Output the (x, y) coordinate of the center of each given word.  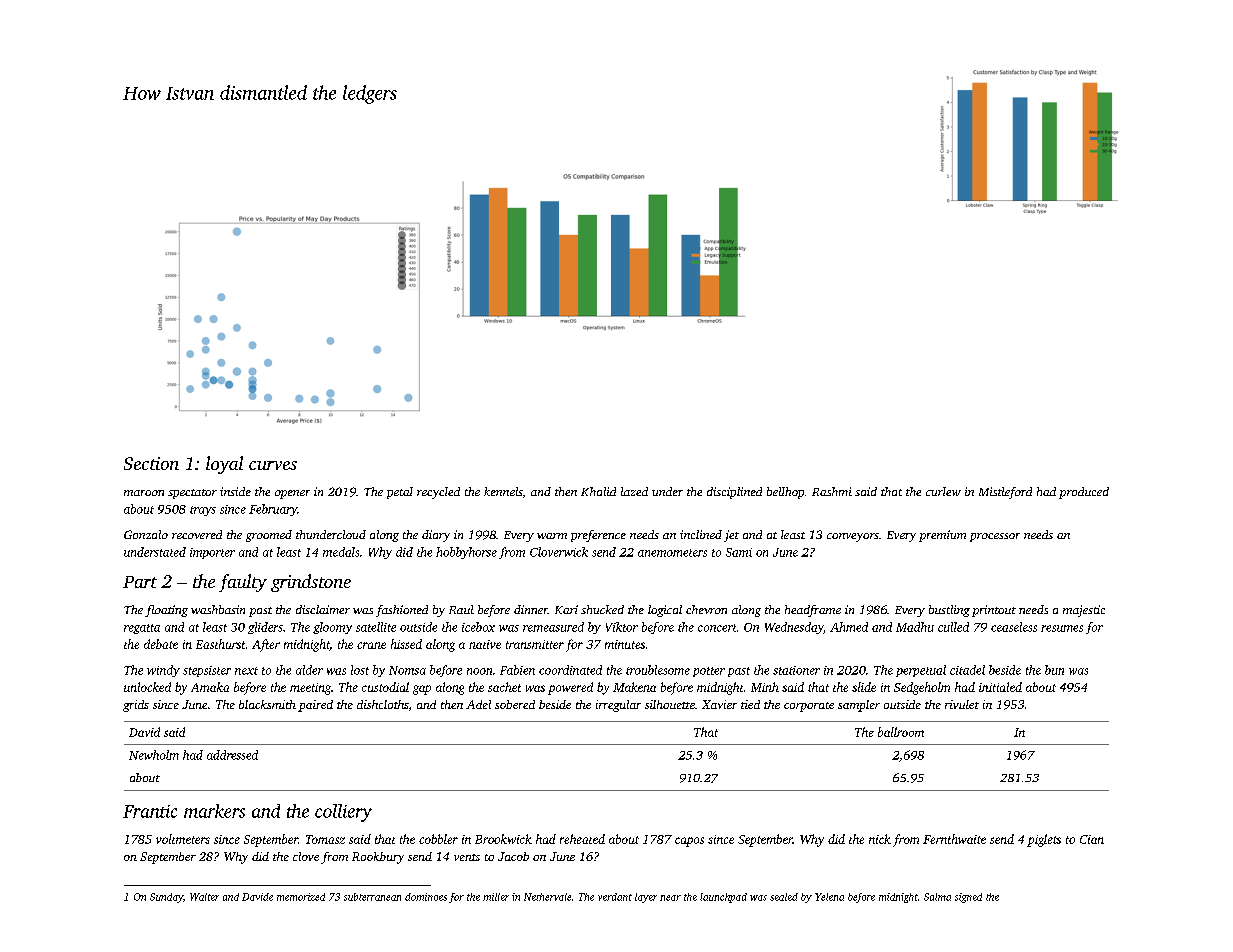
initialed (1000, 687)
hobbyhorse (466, 553)
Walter (204, 897)
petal (400, 493)
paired (315, 706)
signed (968, 898)
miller (496, 897)
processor (995, 537)
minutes (625, 644)
